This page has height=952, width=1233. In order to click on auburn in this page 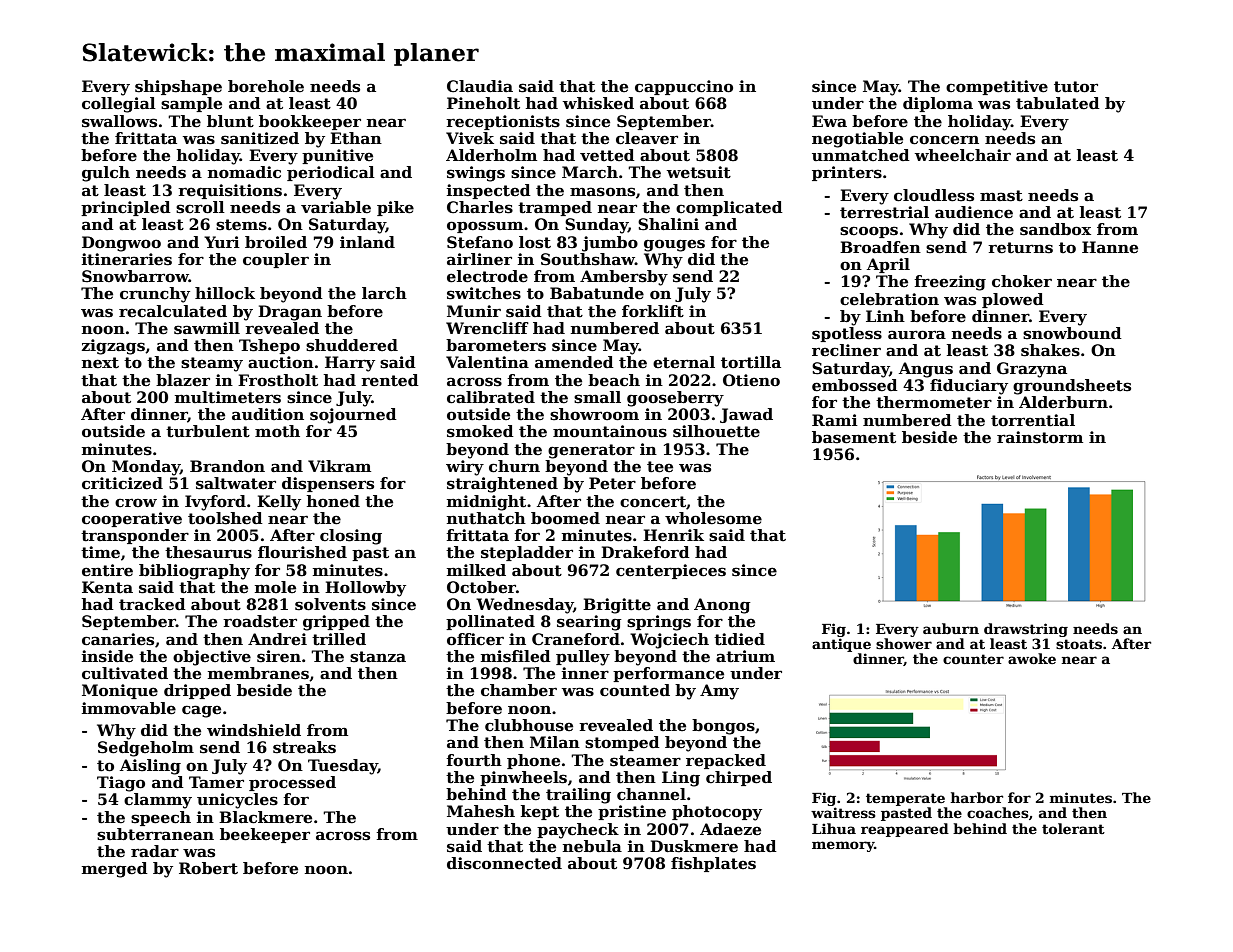, I will do `click(951, 628)`.
